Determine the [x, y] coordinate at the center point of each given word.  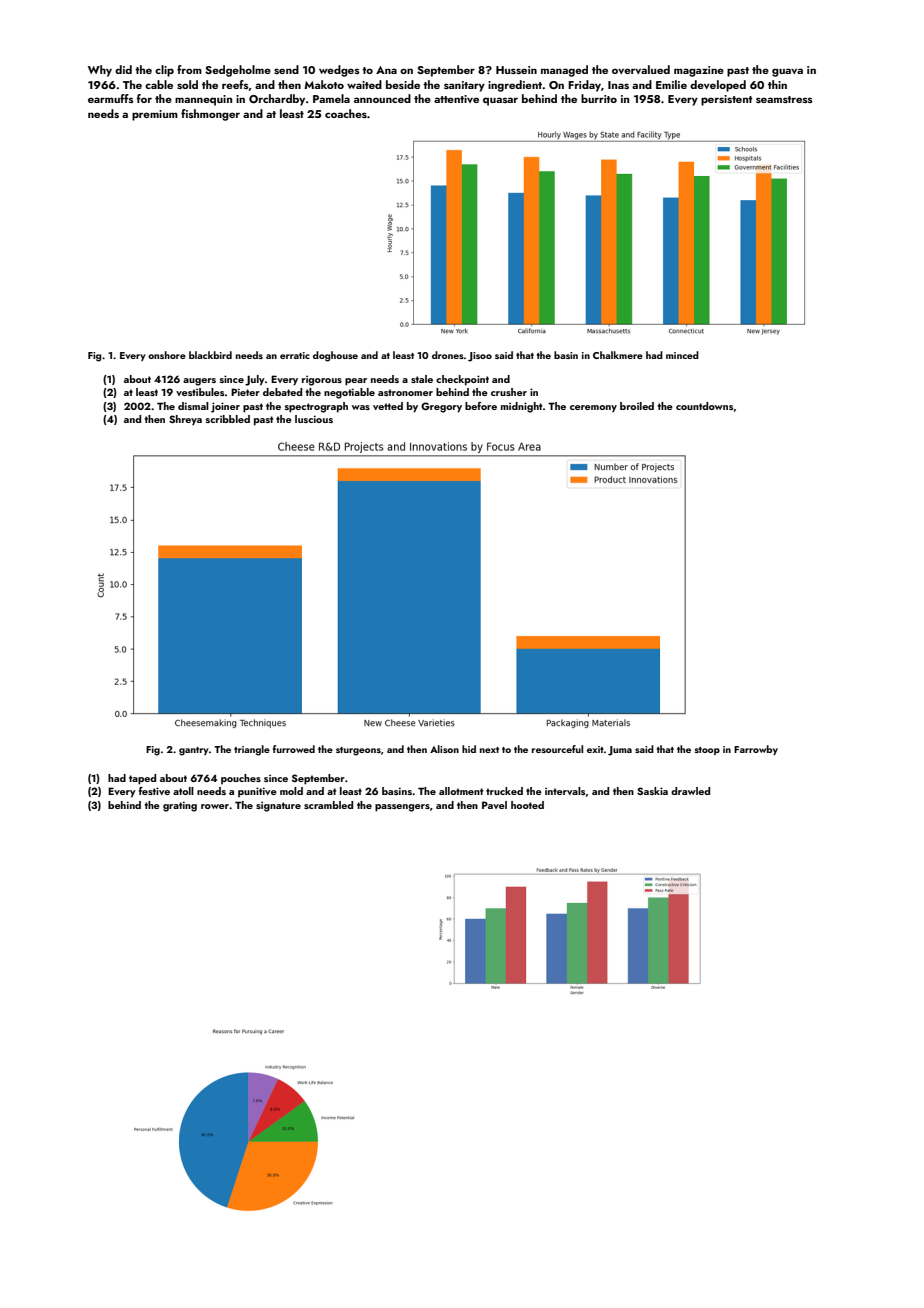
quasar [500, 101]
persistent [727, 100]
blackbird [210, 355]
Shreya [185, 420]
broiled [637, 406]
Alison [444, 749]
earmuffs [111, 98]
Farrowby [756, 750]
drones [448, 355]
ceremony [593, 408]
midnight [521, 407]
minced [682, 355]
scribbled [228, 419]
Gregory [441, 407]
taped [142, 779]
